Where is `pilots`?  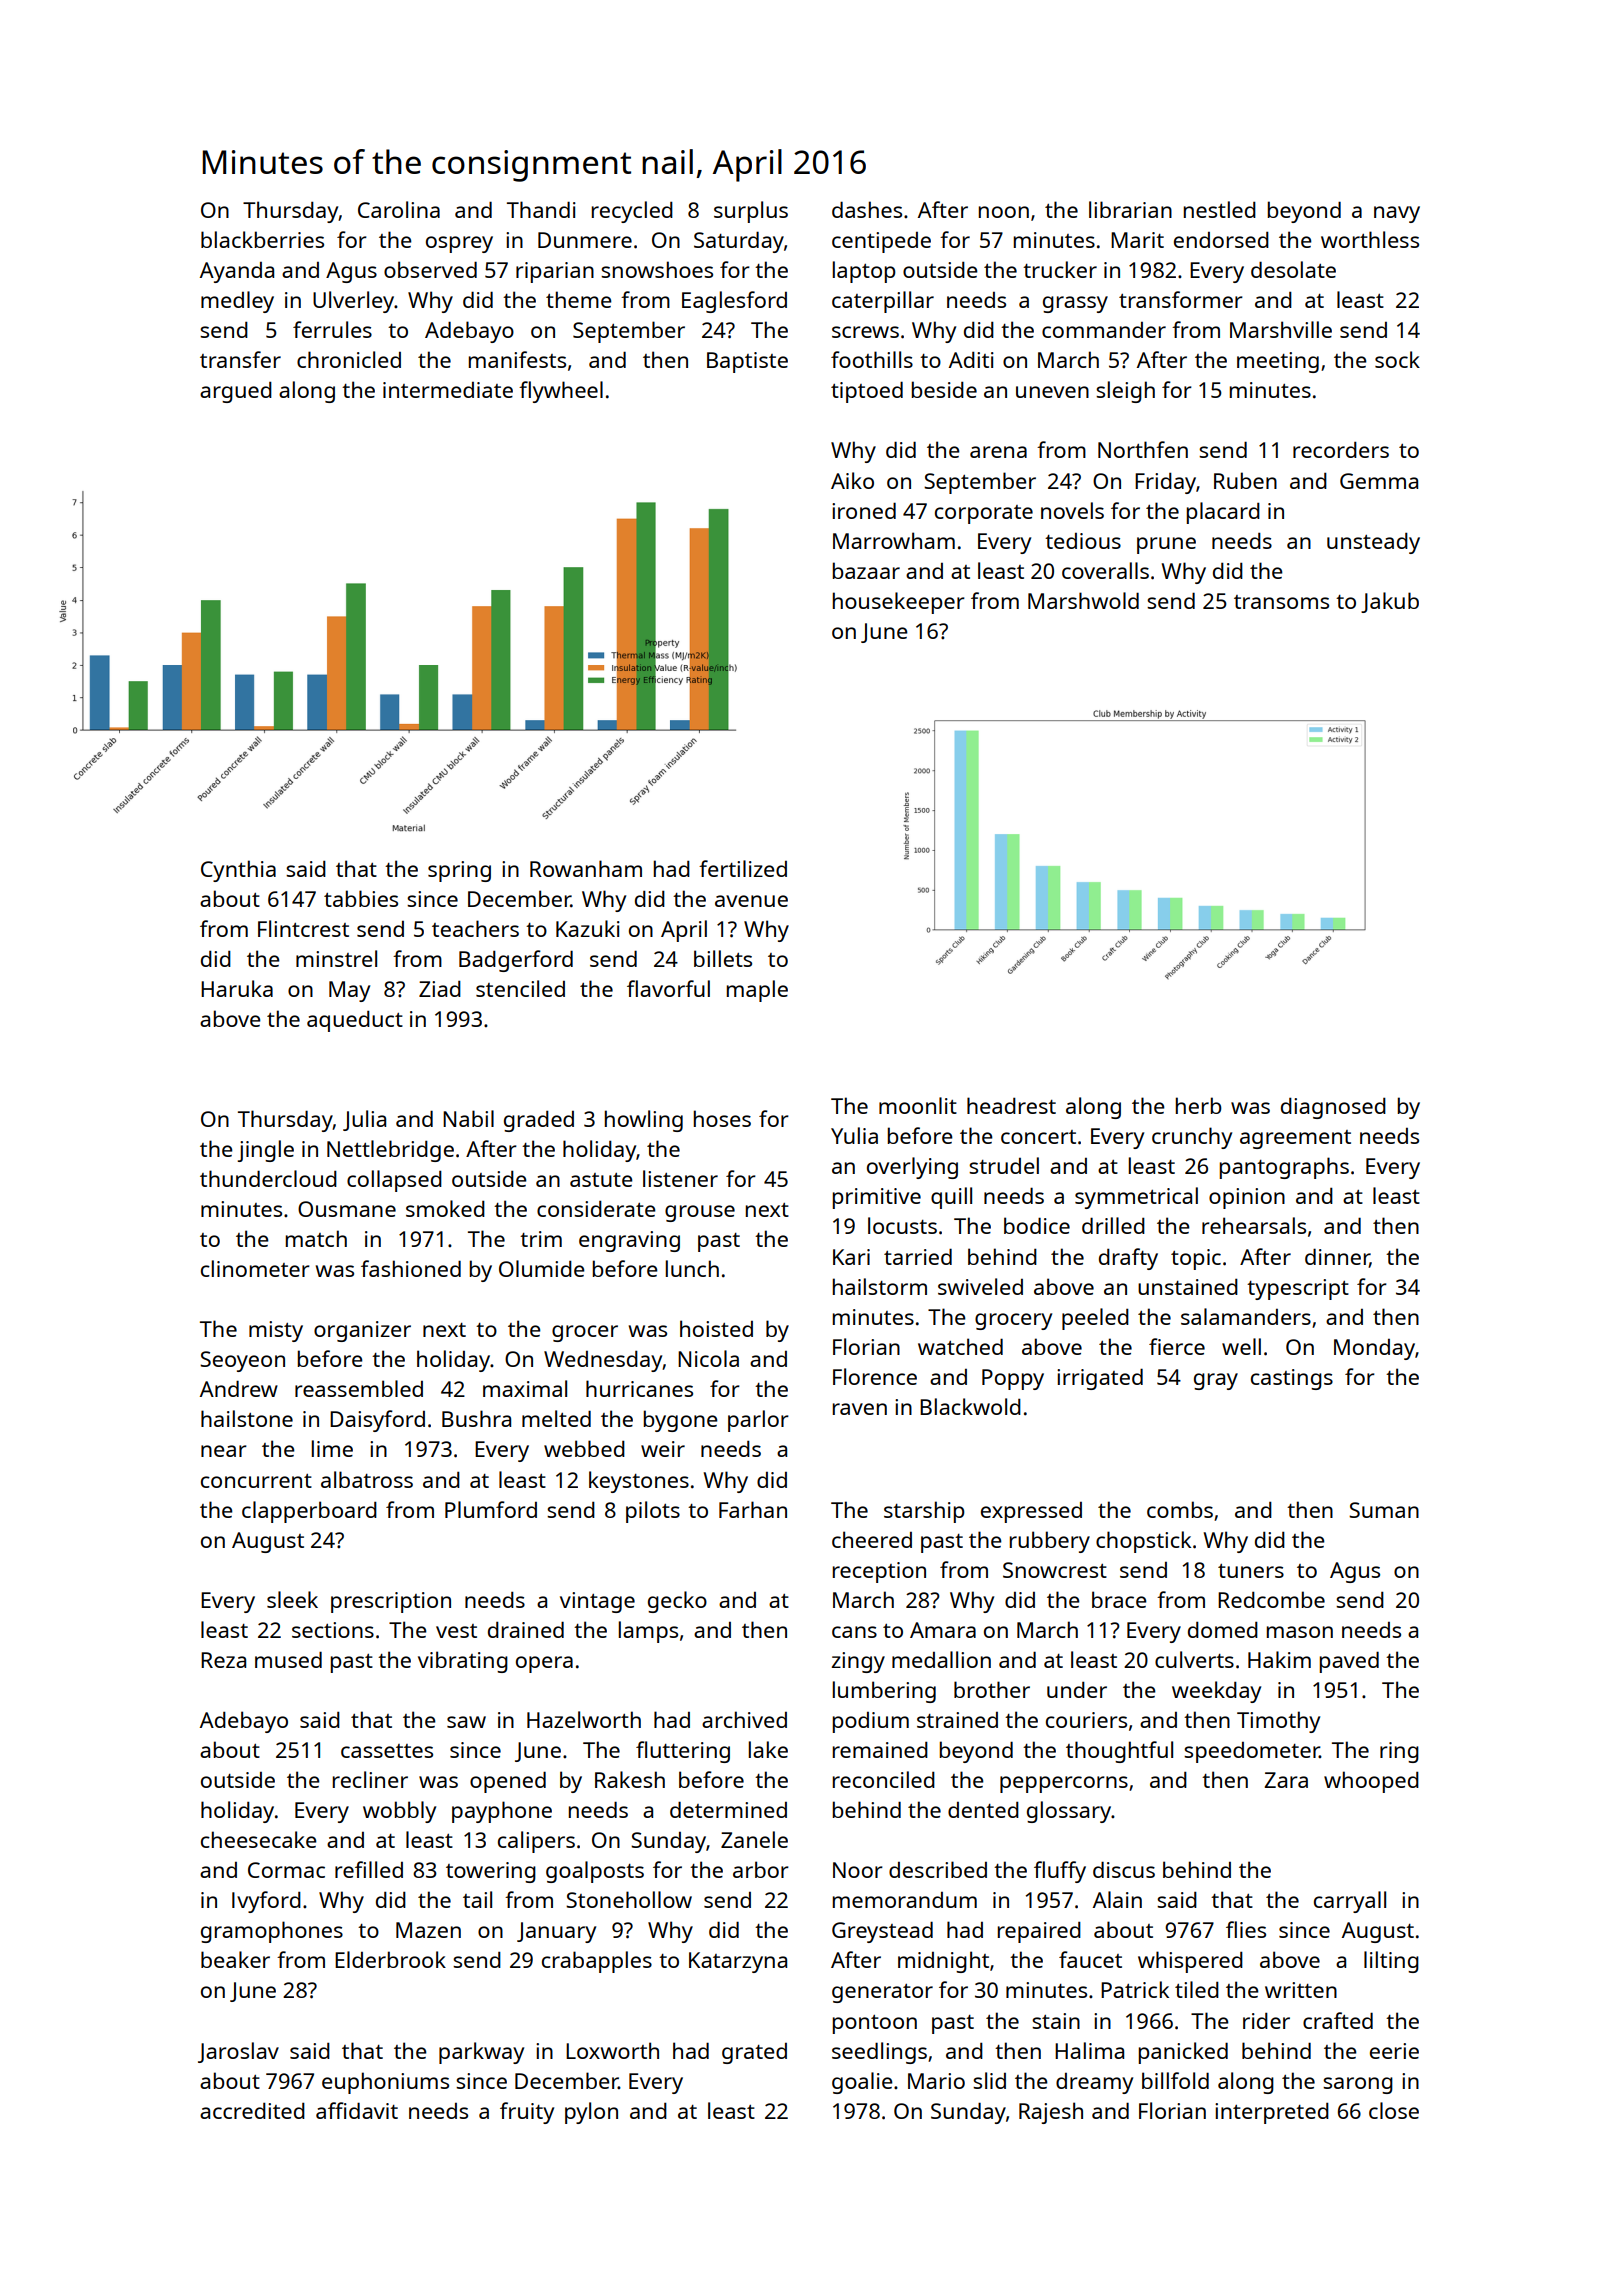 pilots is located at coordinates (653, 1512).
